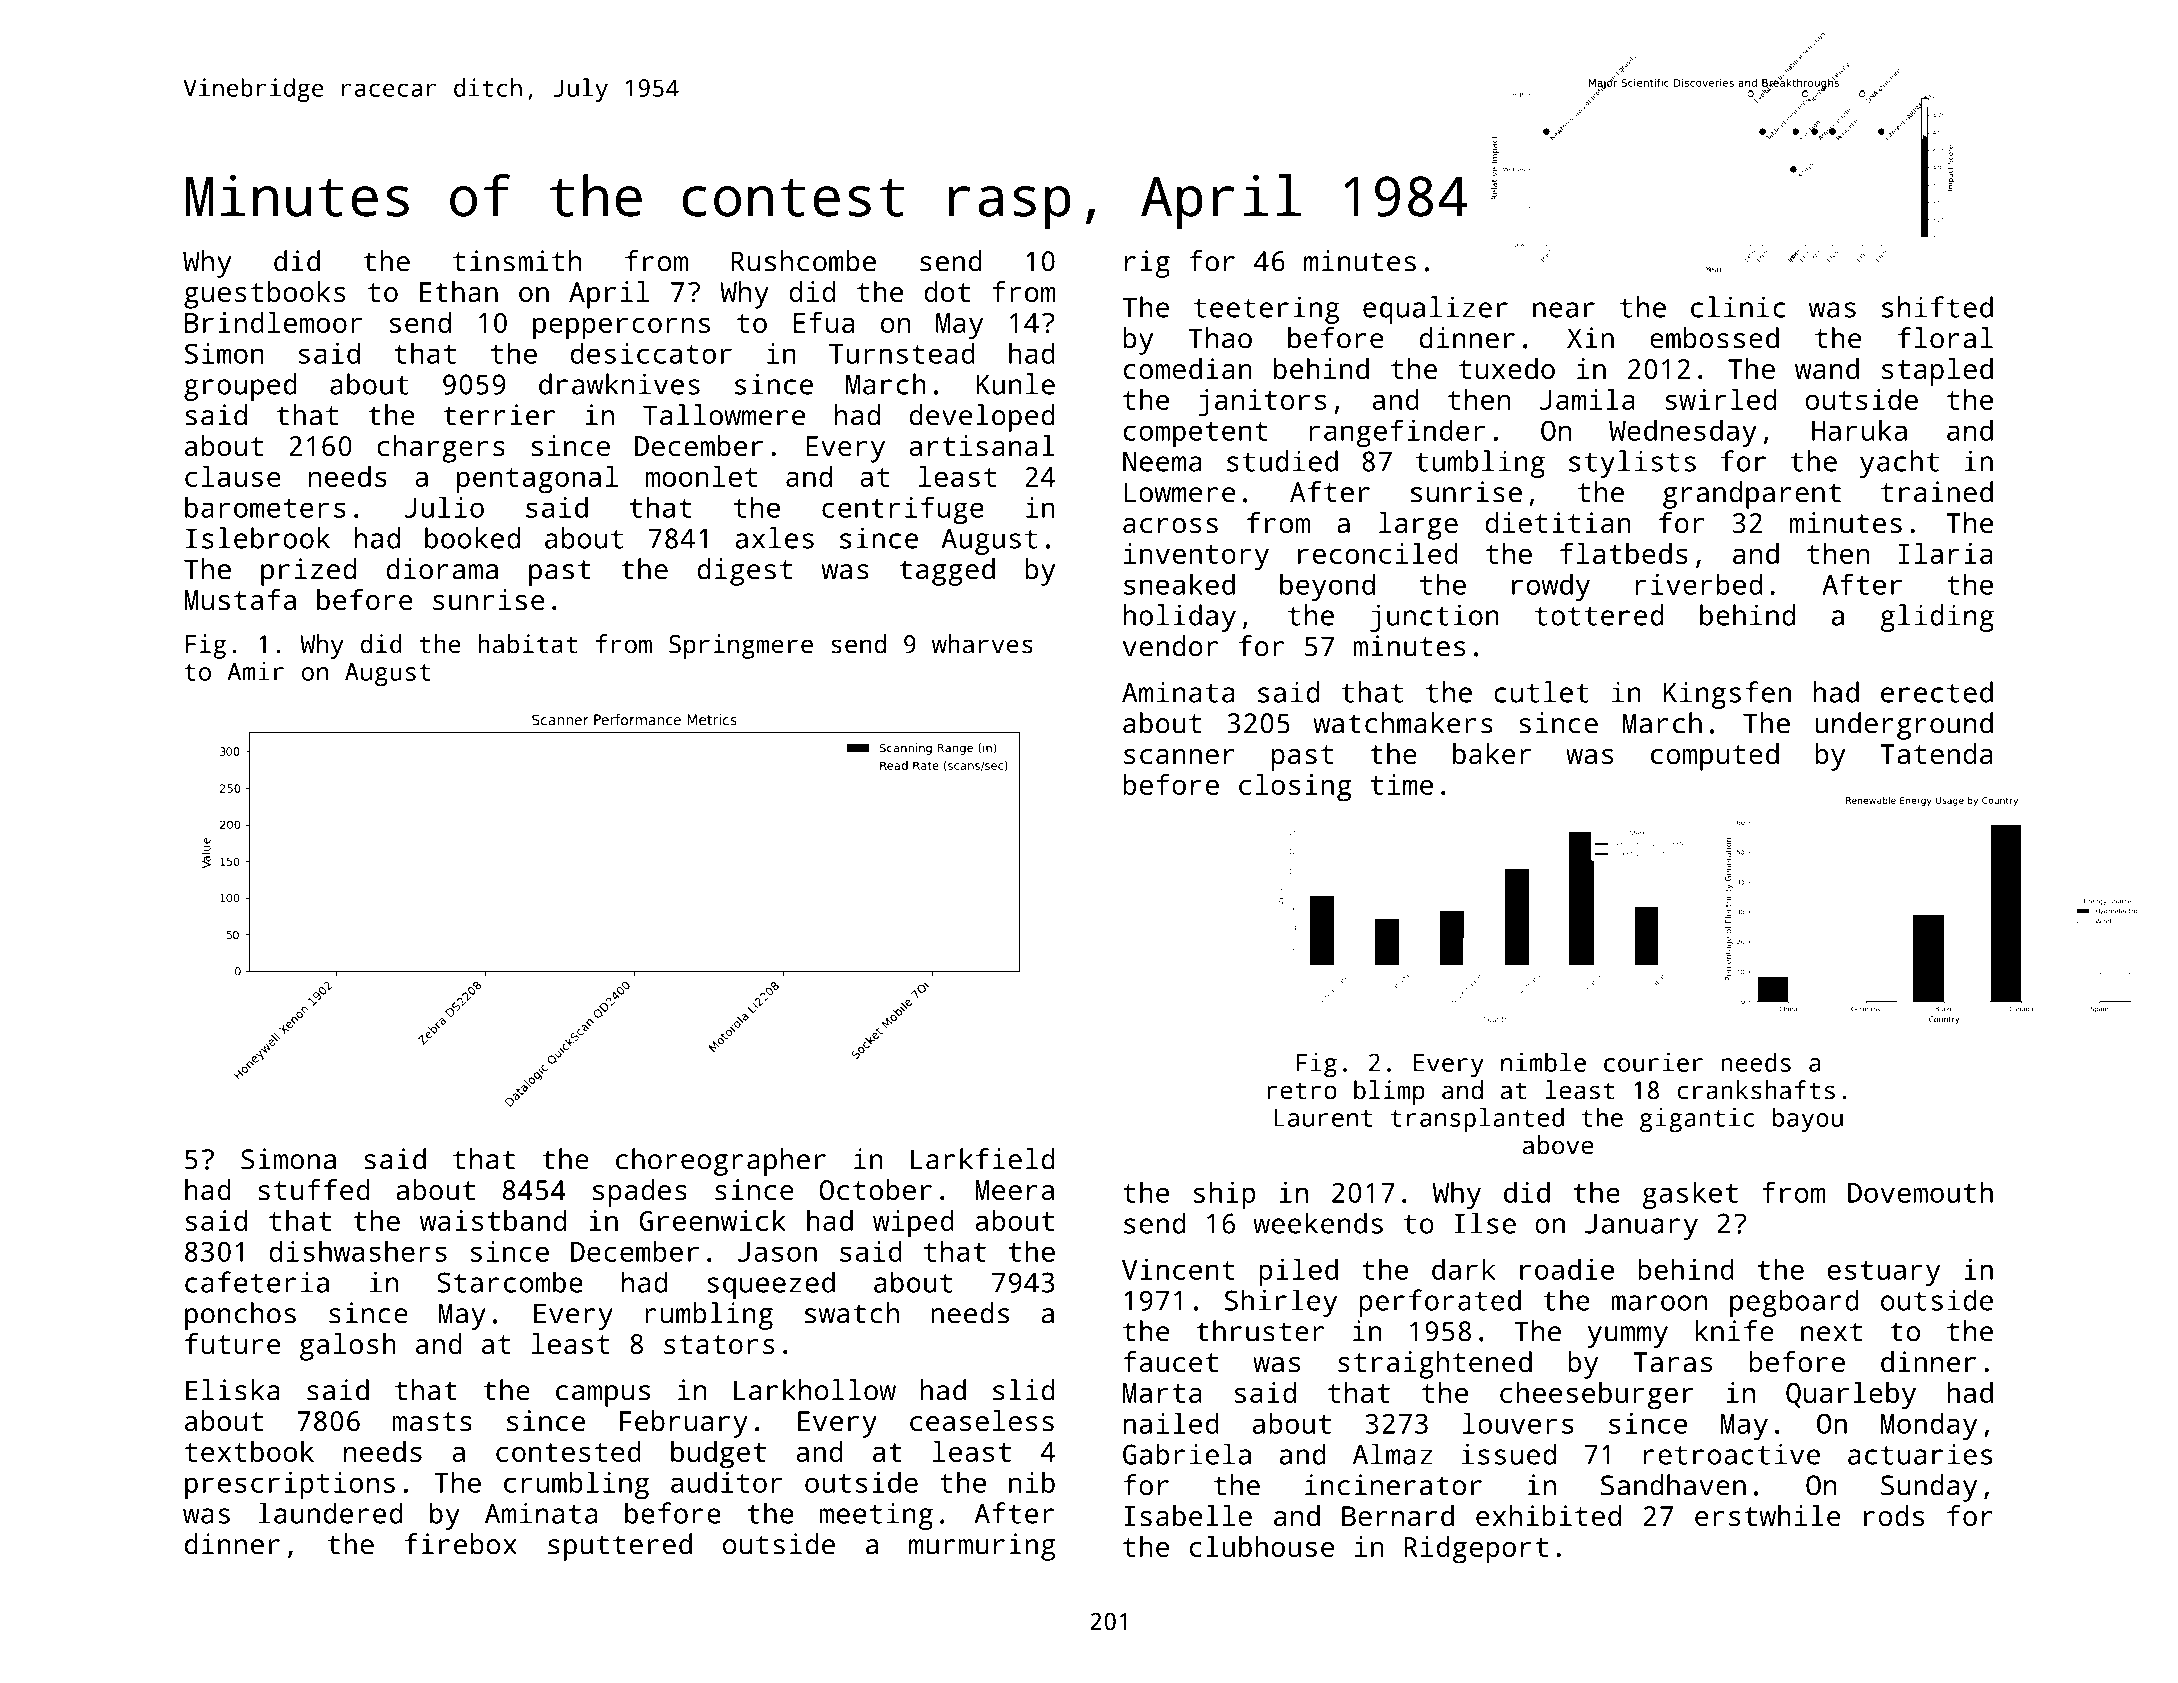 The image size is (2178, 1683). Describe the element at coordinates (1403, 723) in the screenshot. I see `watchmakers` at that location.
